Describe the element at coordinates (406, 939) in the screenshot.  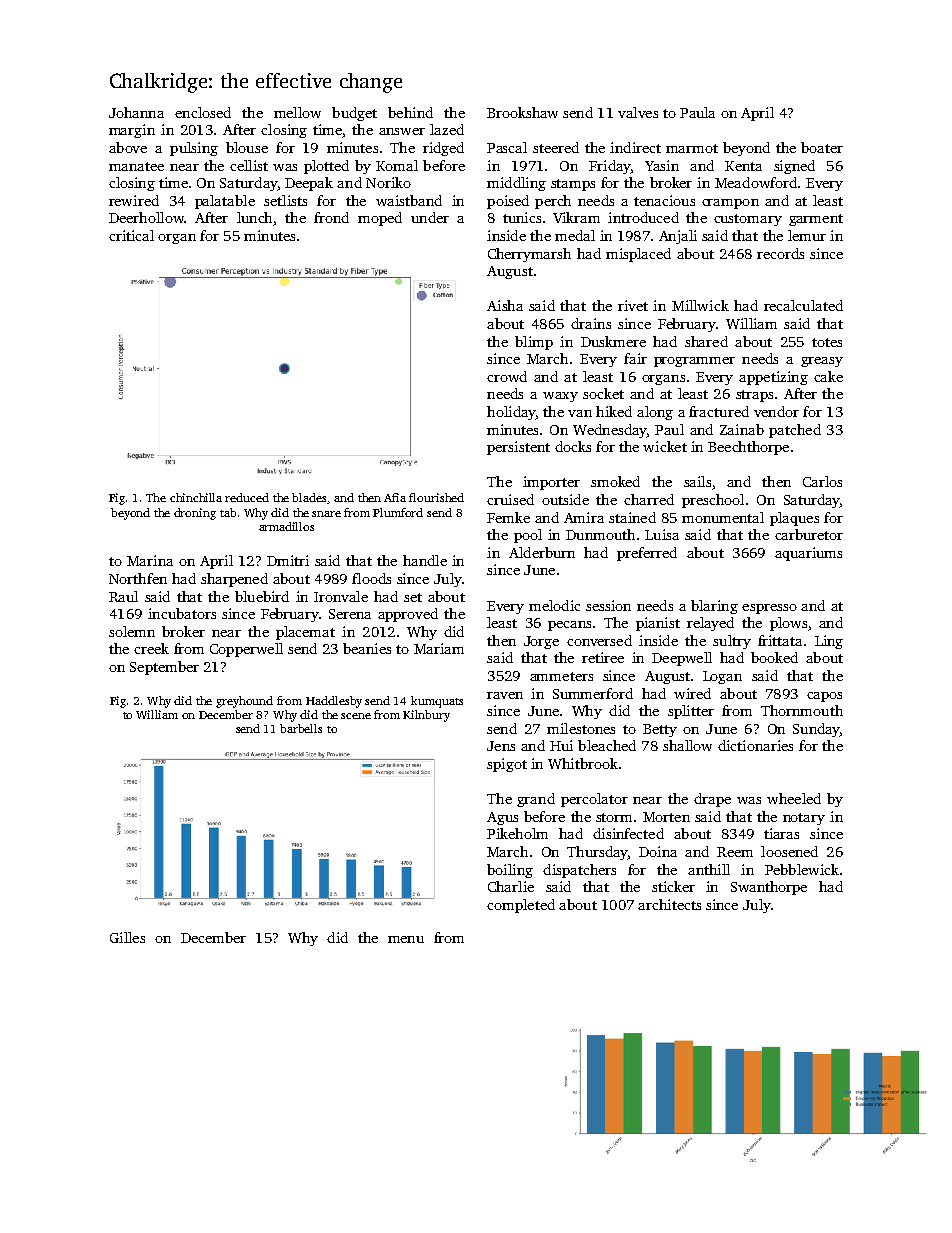
I see `menu` at that location.
